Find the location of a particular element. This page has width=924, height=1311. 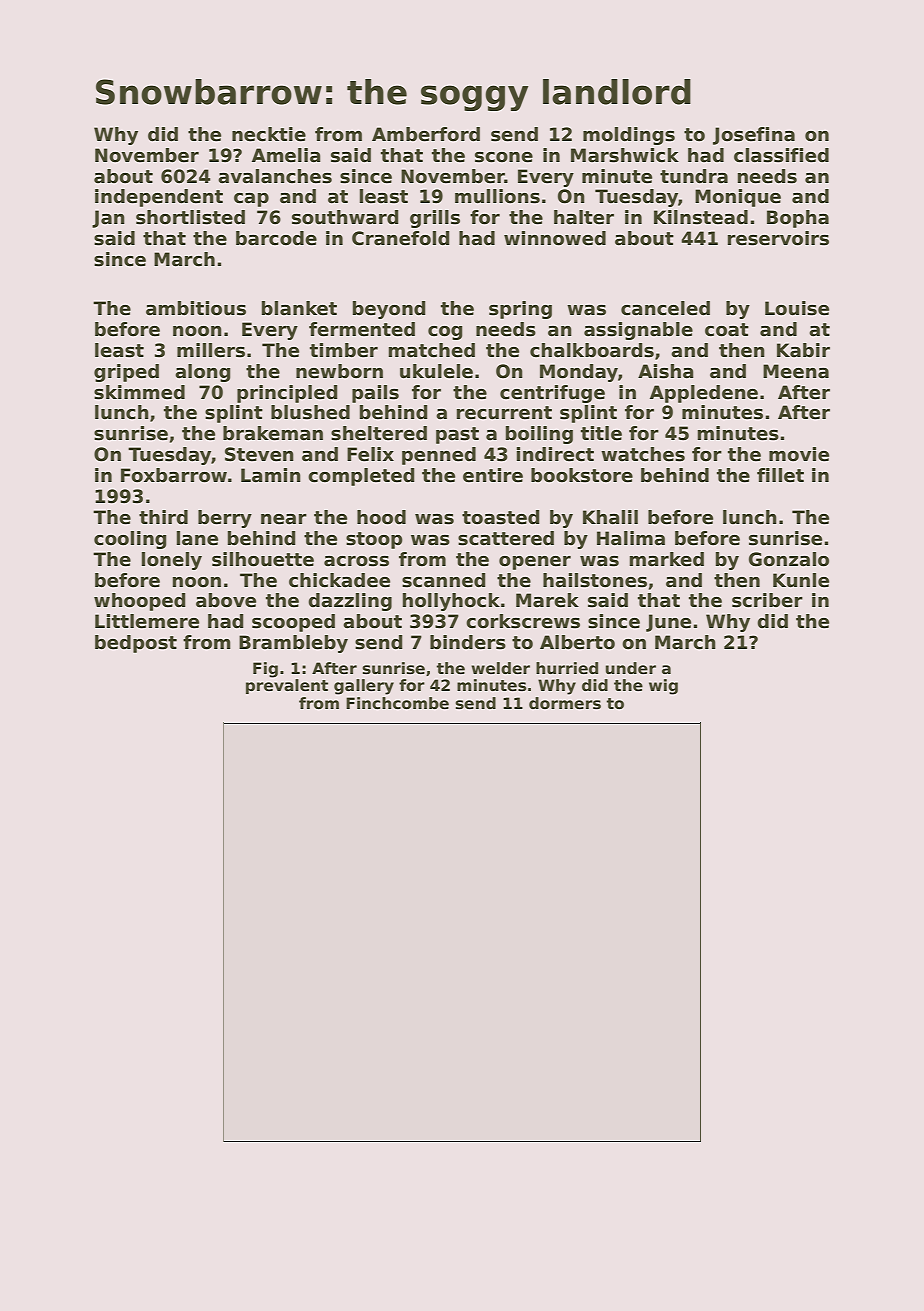

prevalent is located at coordinates (287, 686).
